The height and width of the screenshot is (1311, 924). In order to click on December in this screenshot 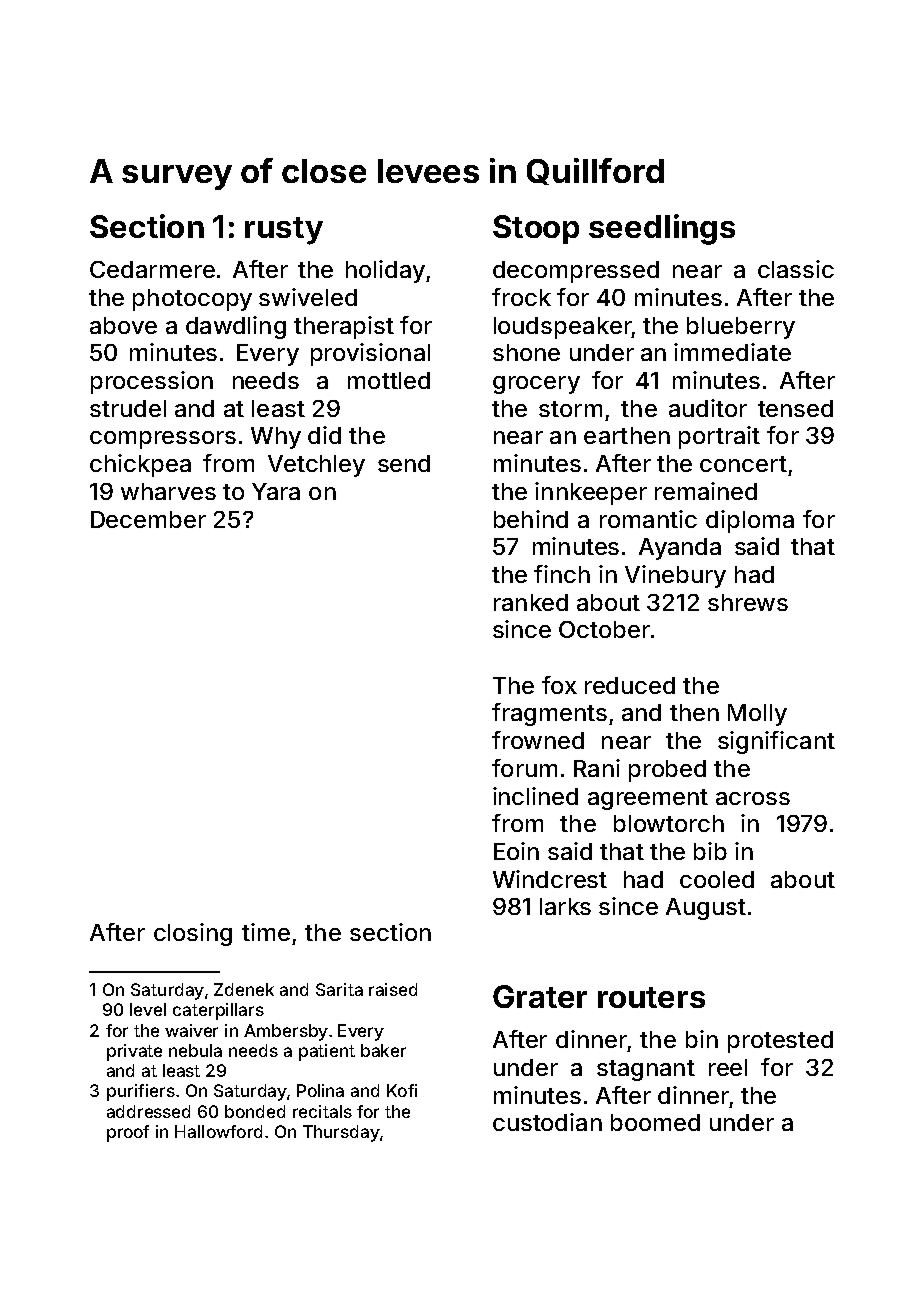, I will do `click(148, 519)`.
